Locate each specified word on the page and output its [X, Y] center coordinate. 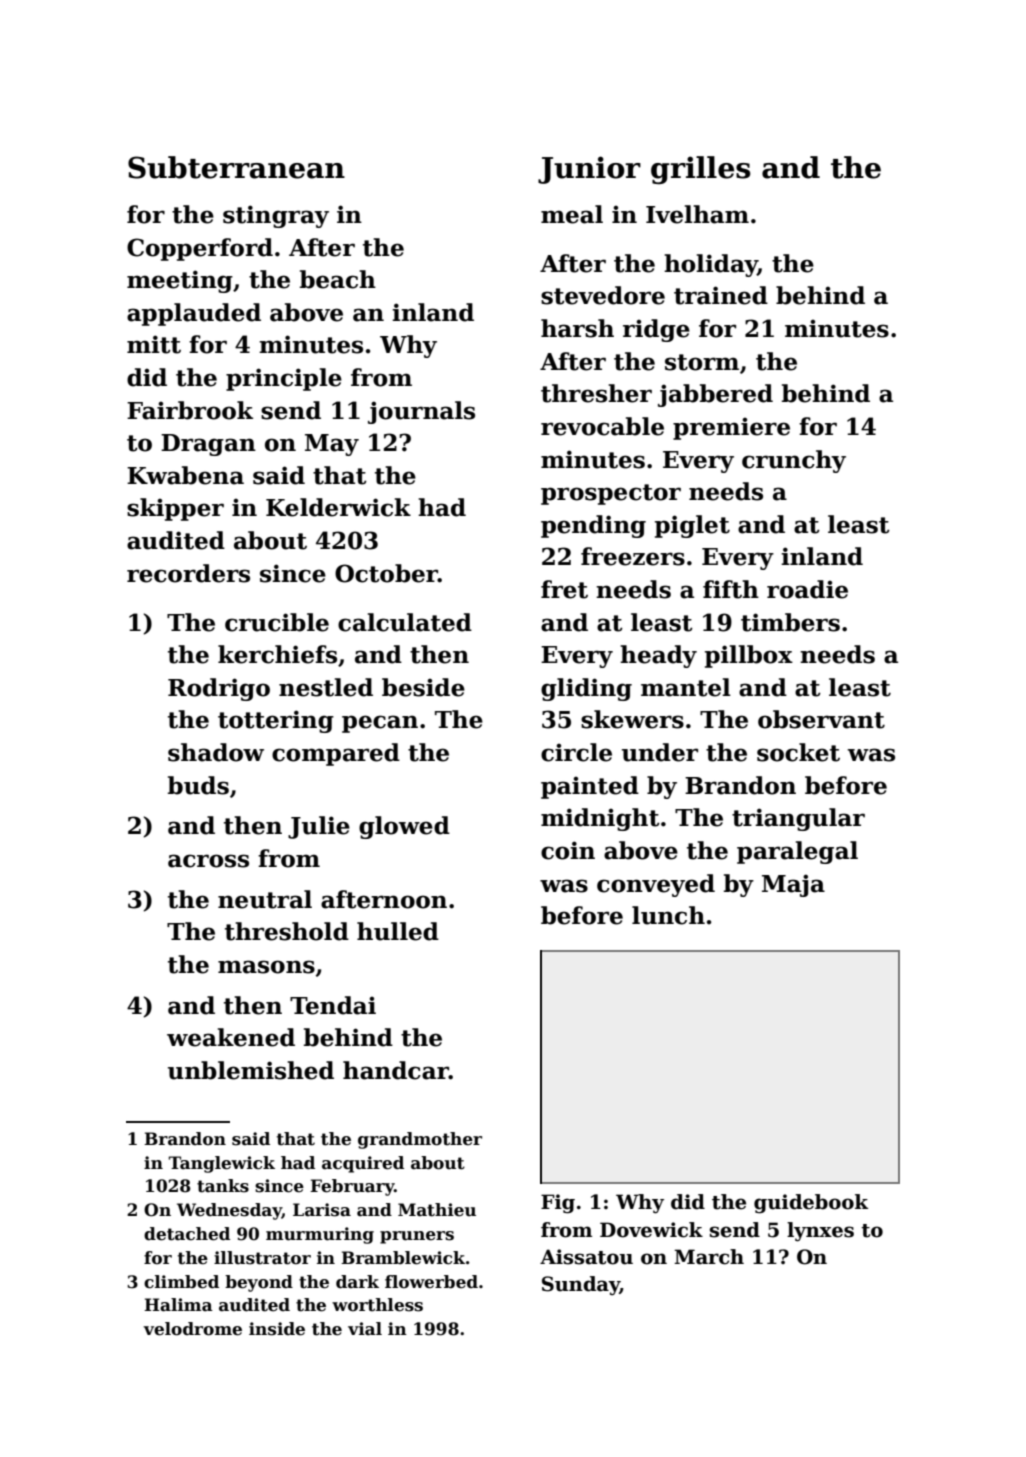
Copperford [200, 249]
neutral [265, 899]
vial [365, 1329]
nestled [326, 687]
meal [572, 214]
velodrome [192, 1329]
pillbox [749, 656]
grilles [701, 170]
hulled [398, 931]
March [709, 1257]
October [386, 573]
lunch [668, 915]
